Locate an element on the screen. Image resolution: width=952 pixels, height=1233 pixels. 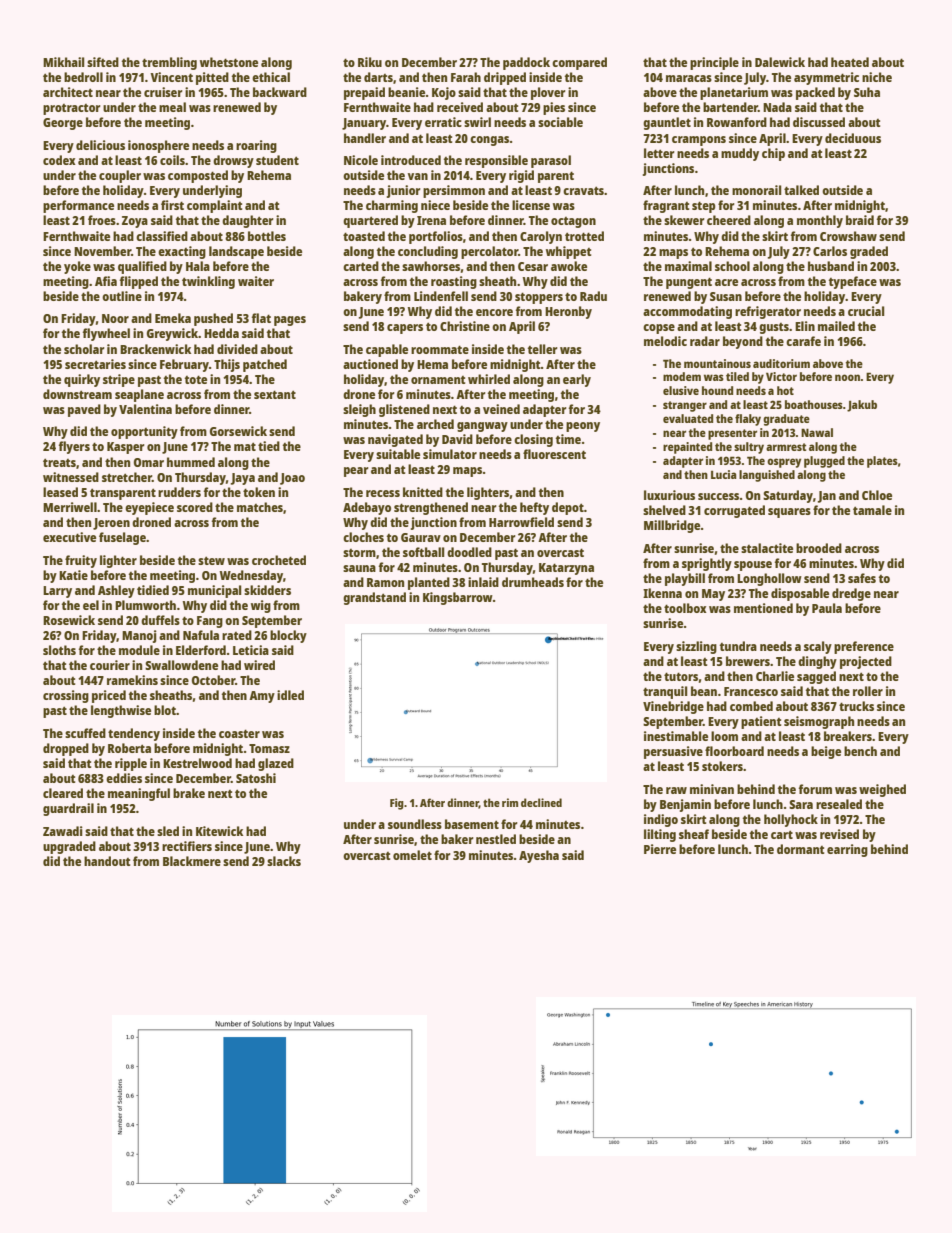
duffels is located at coordinates (160, 620).
